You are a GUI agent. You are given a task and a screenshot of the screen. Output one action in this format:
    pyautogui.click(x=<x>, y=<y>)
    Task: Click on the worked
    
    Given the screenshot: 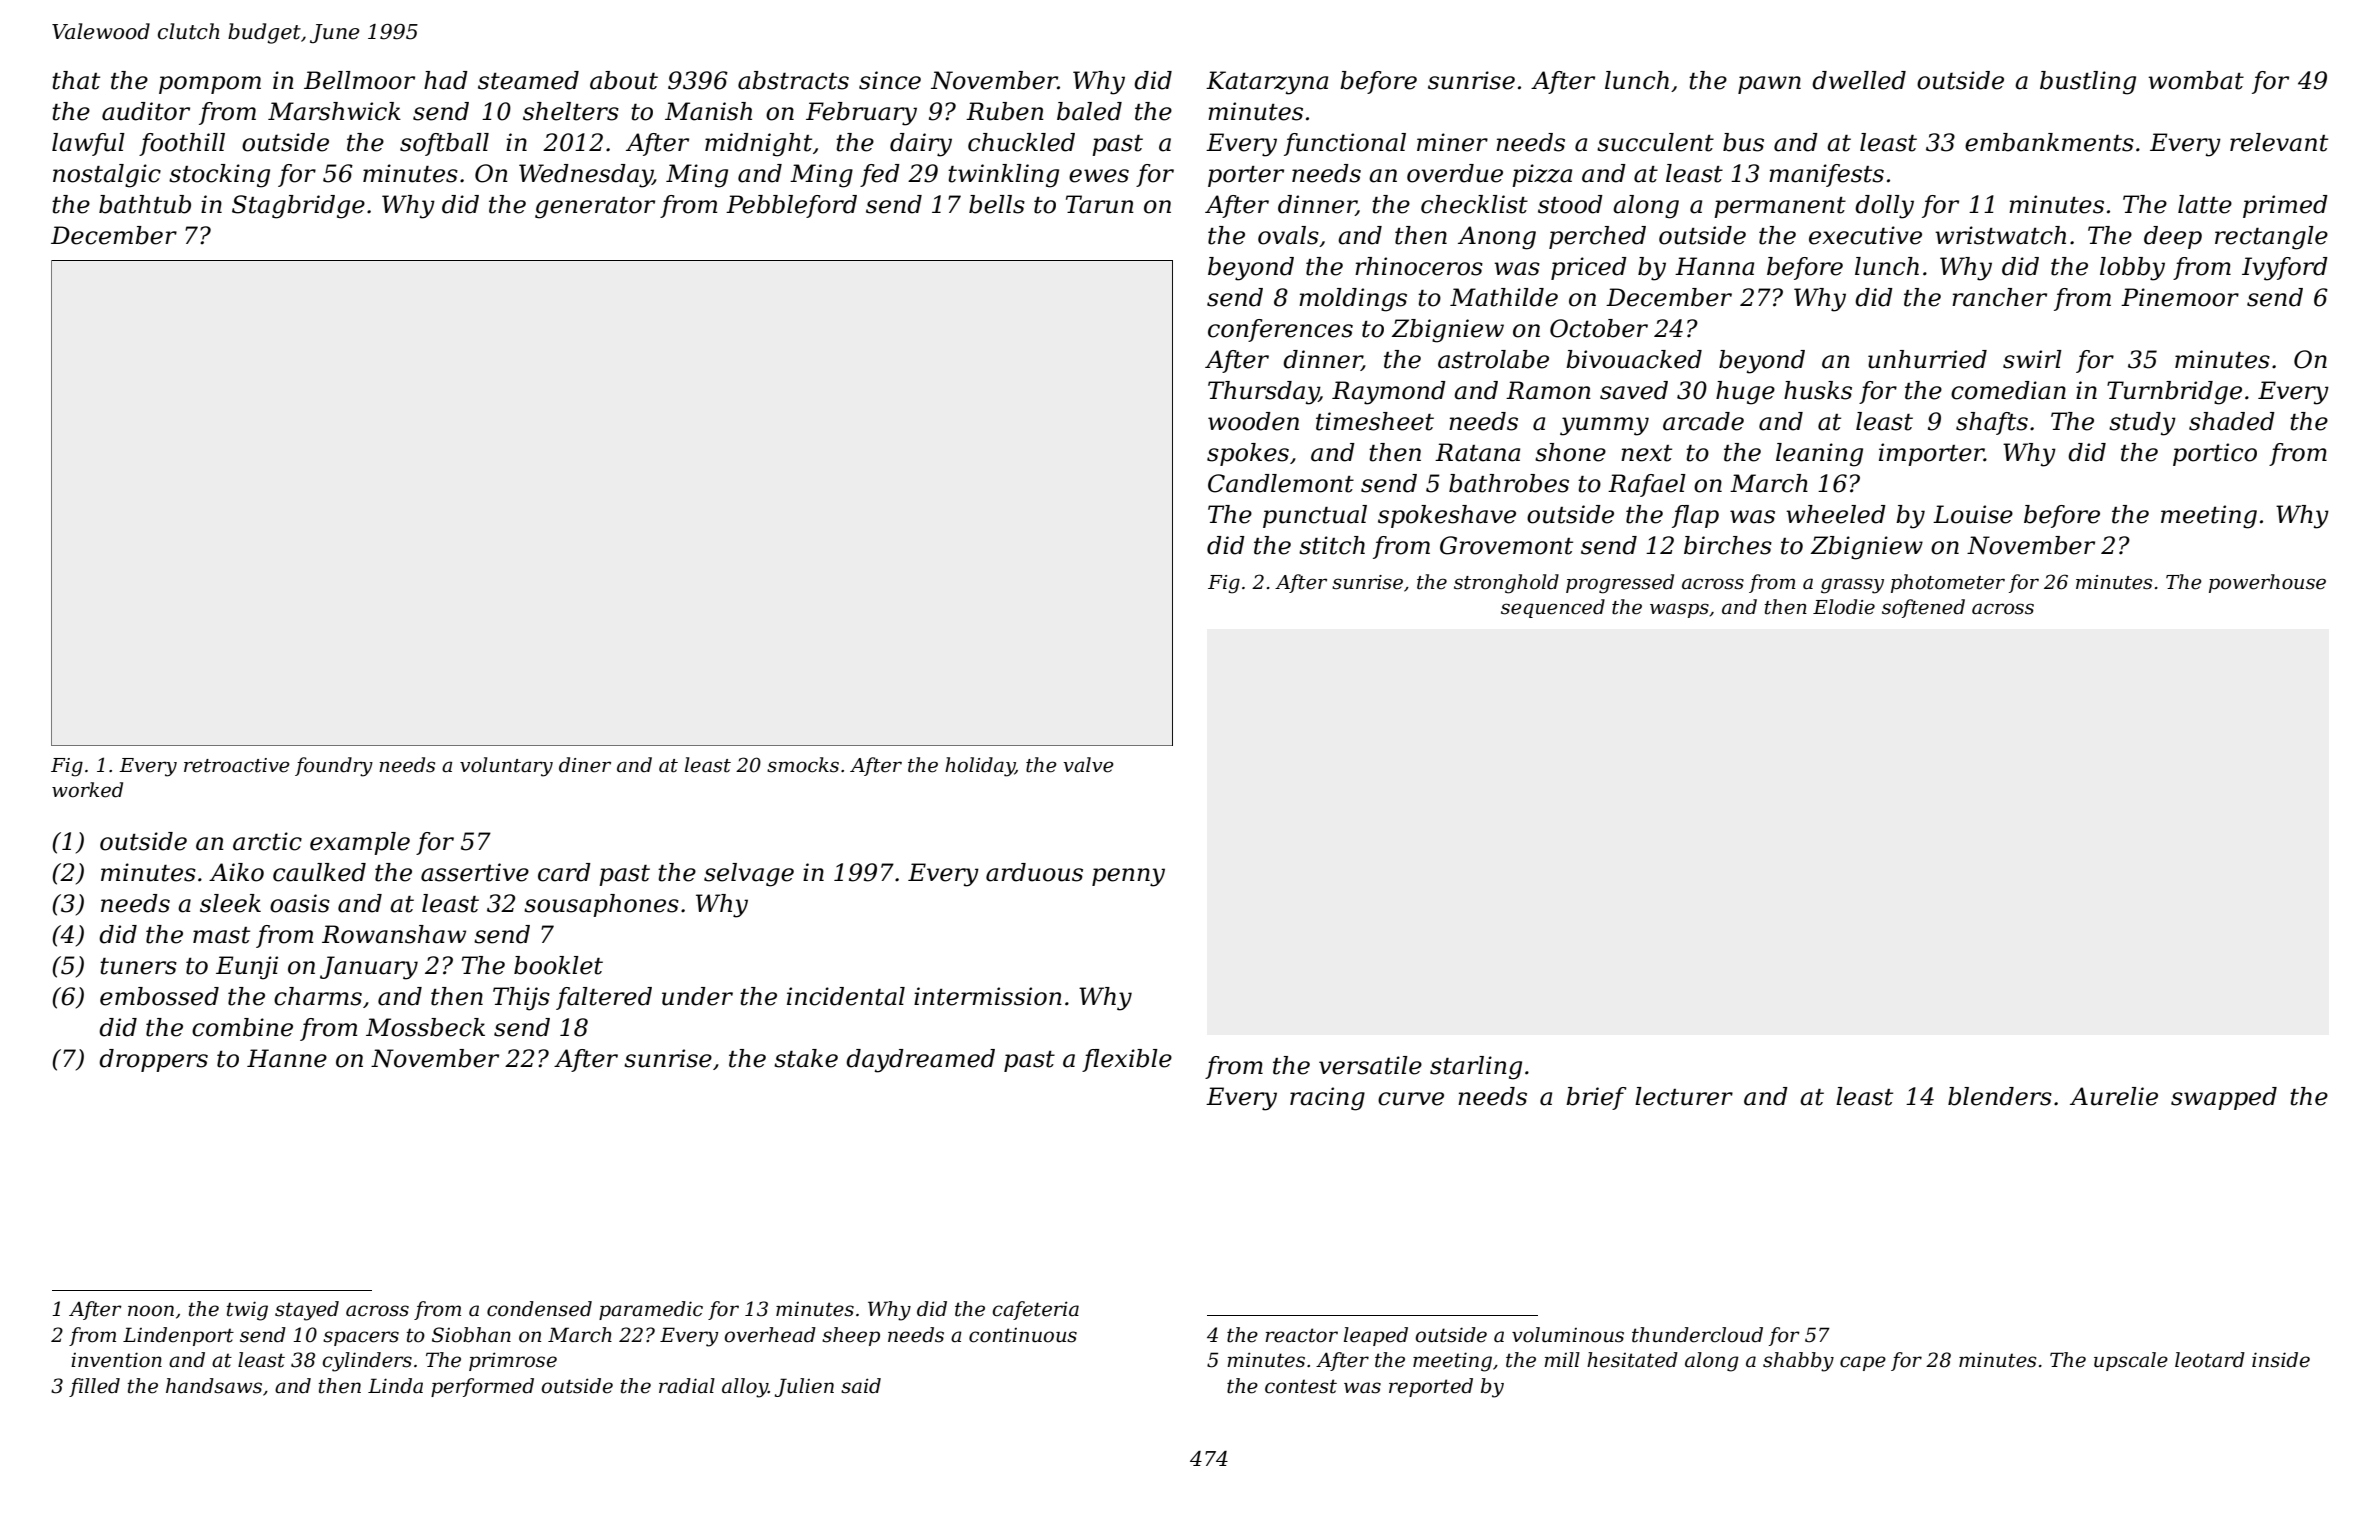 What is the action you would take?
    pyautogui.click(x=87, y=790)
